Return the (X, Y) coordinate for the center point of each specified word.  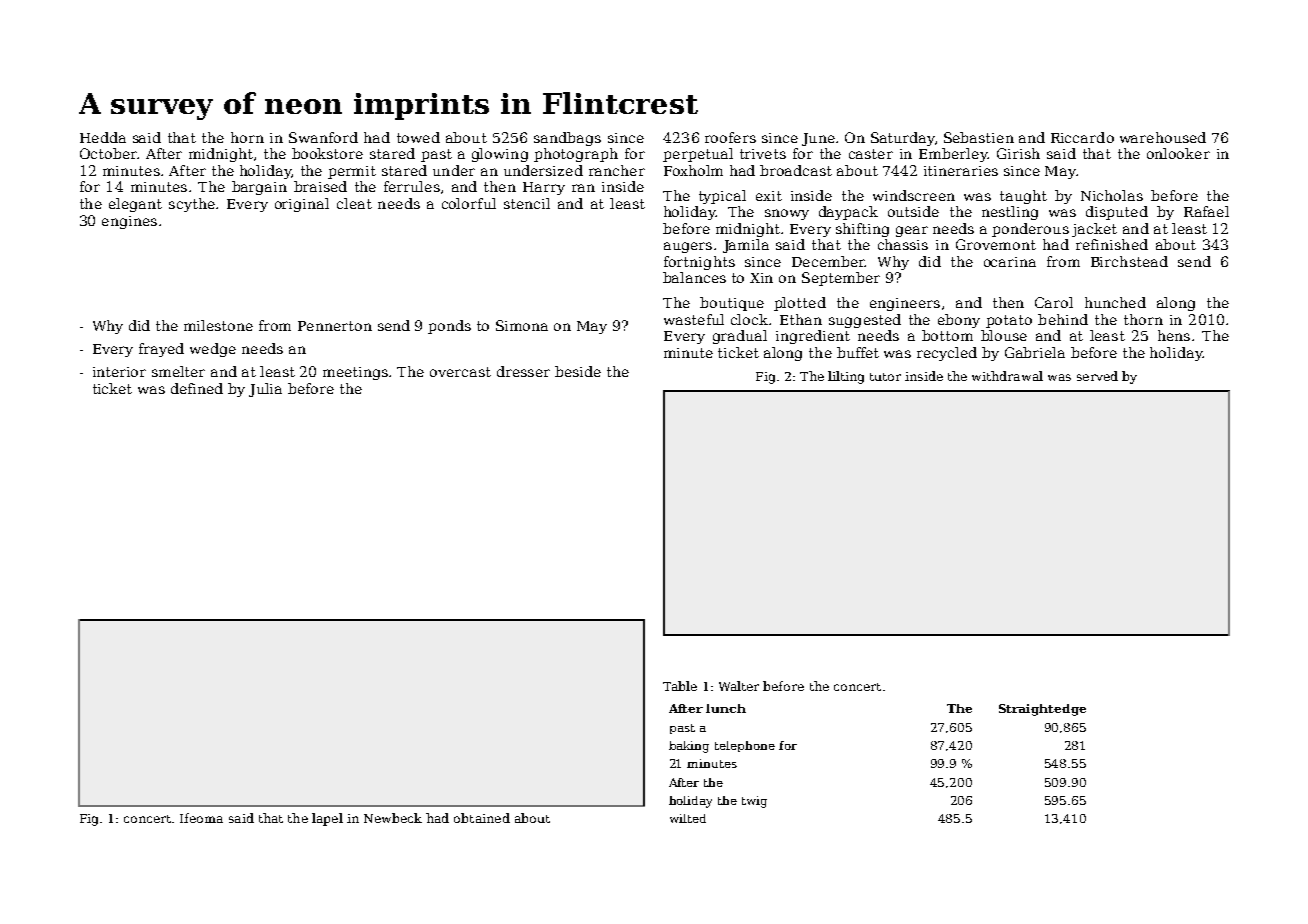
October (108, 153)
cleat (354, 203)
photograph (576, 155)
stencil (527, 203)
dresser (523, 371)
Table (680, 686)
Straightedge (1042, 710)
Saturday (903, 139)
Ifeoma (201, 818)
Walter (739, 686)
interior (119, 372)
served (1097, 376)
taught (1023, 197)
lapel (327, 819)
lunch (726, 708)
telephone (745, 746)
